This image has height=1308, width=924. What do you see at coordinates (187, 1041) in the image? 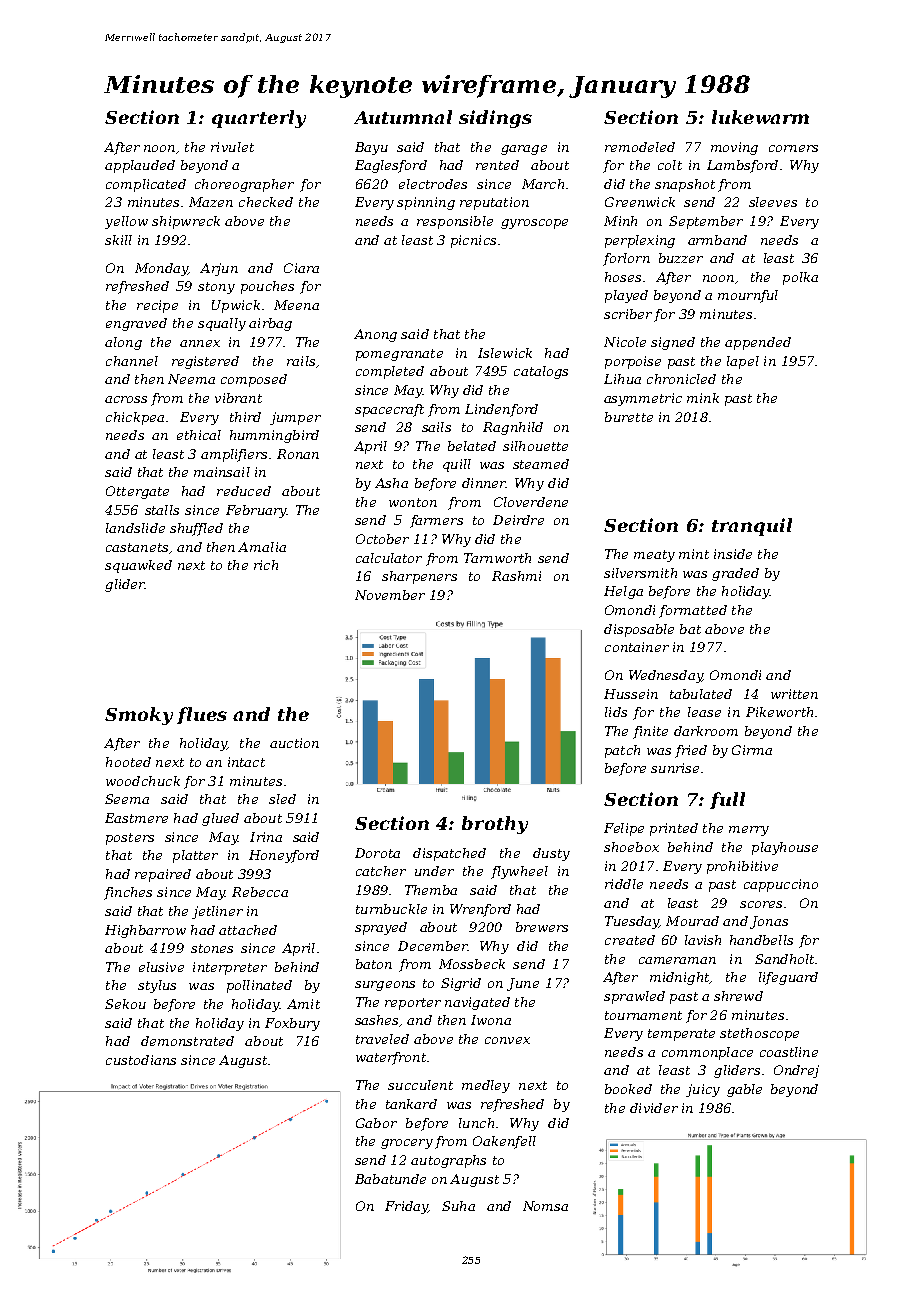
I see `demonstrated` at bounding box center [187, 1041].
